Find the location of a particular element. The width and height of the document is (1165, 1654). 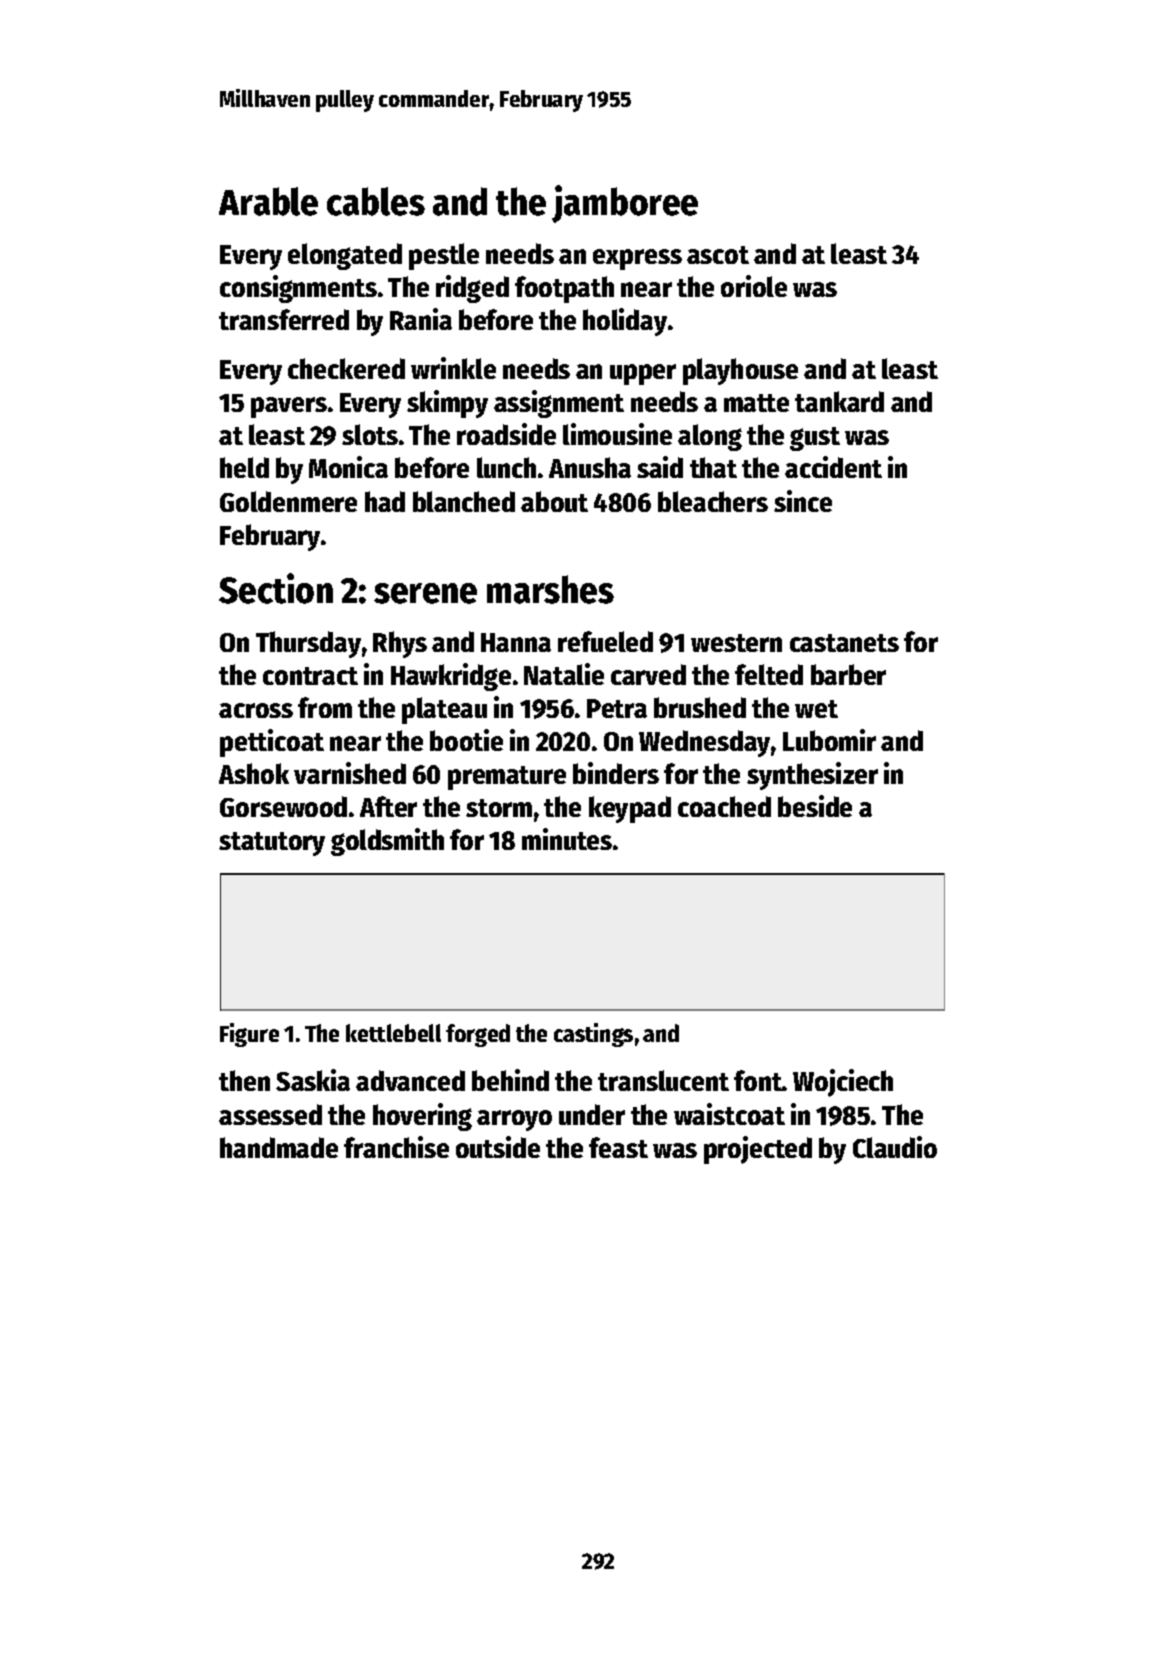

minutes is located at coordinates (567, 839).
